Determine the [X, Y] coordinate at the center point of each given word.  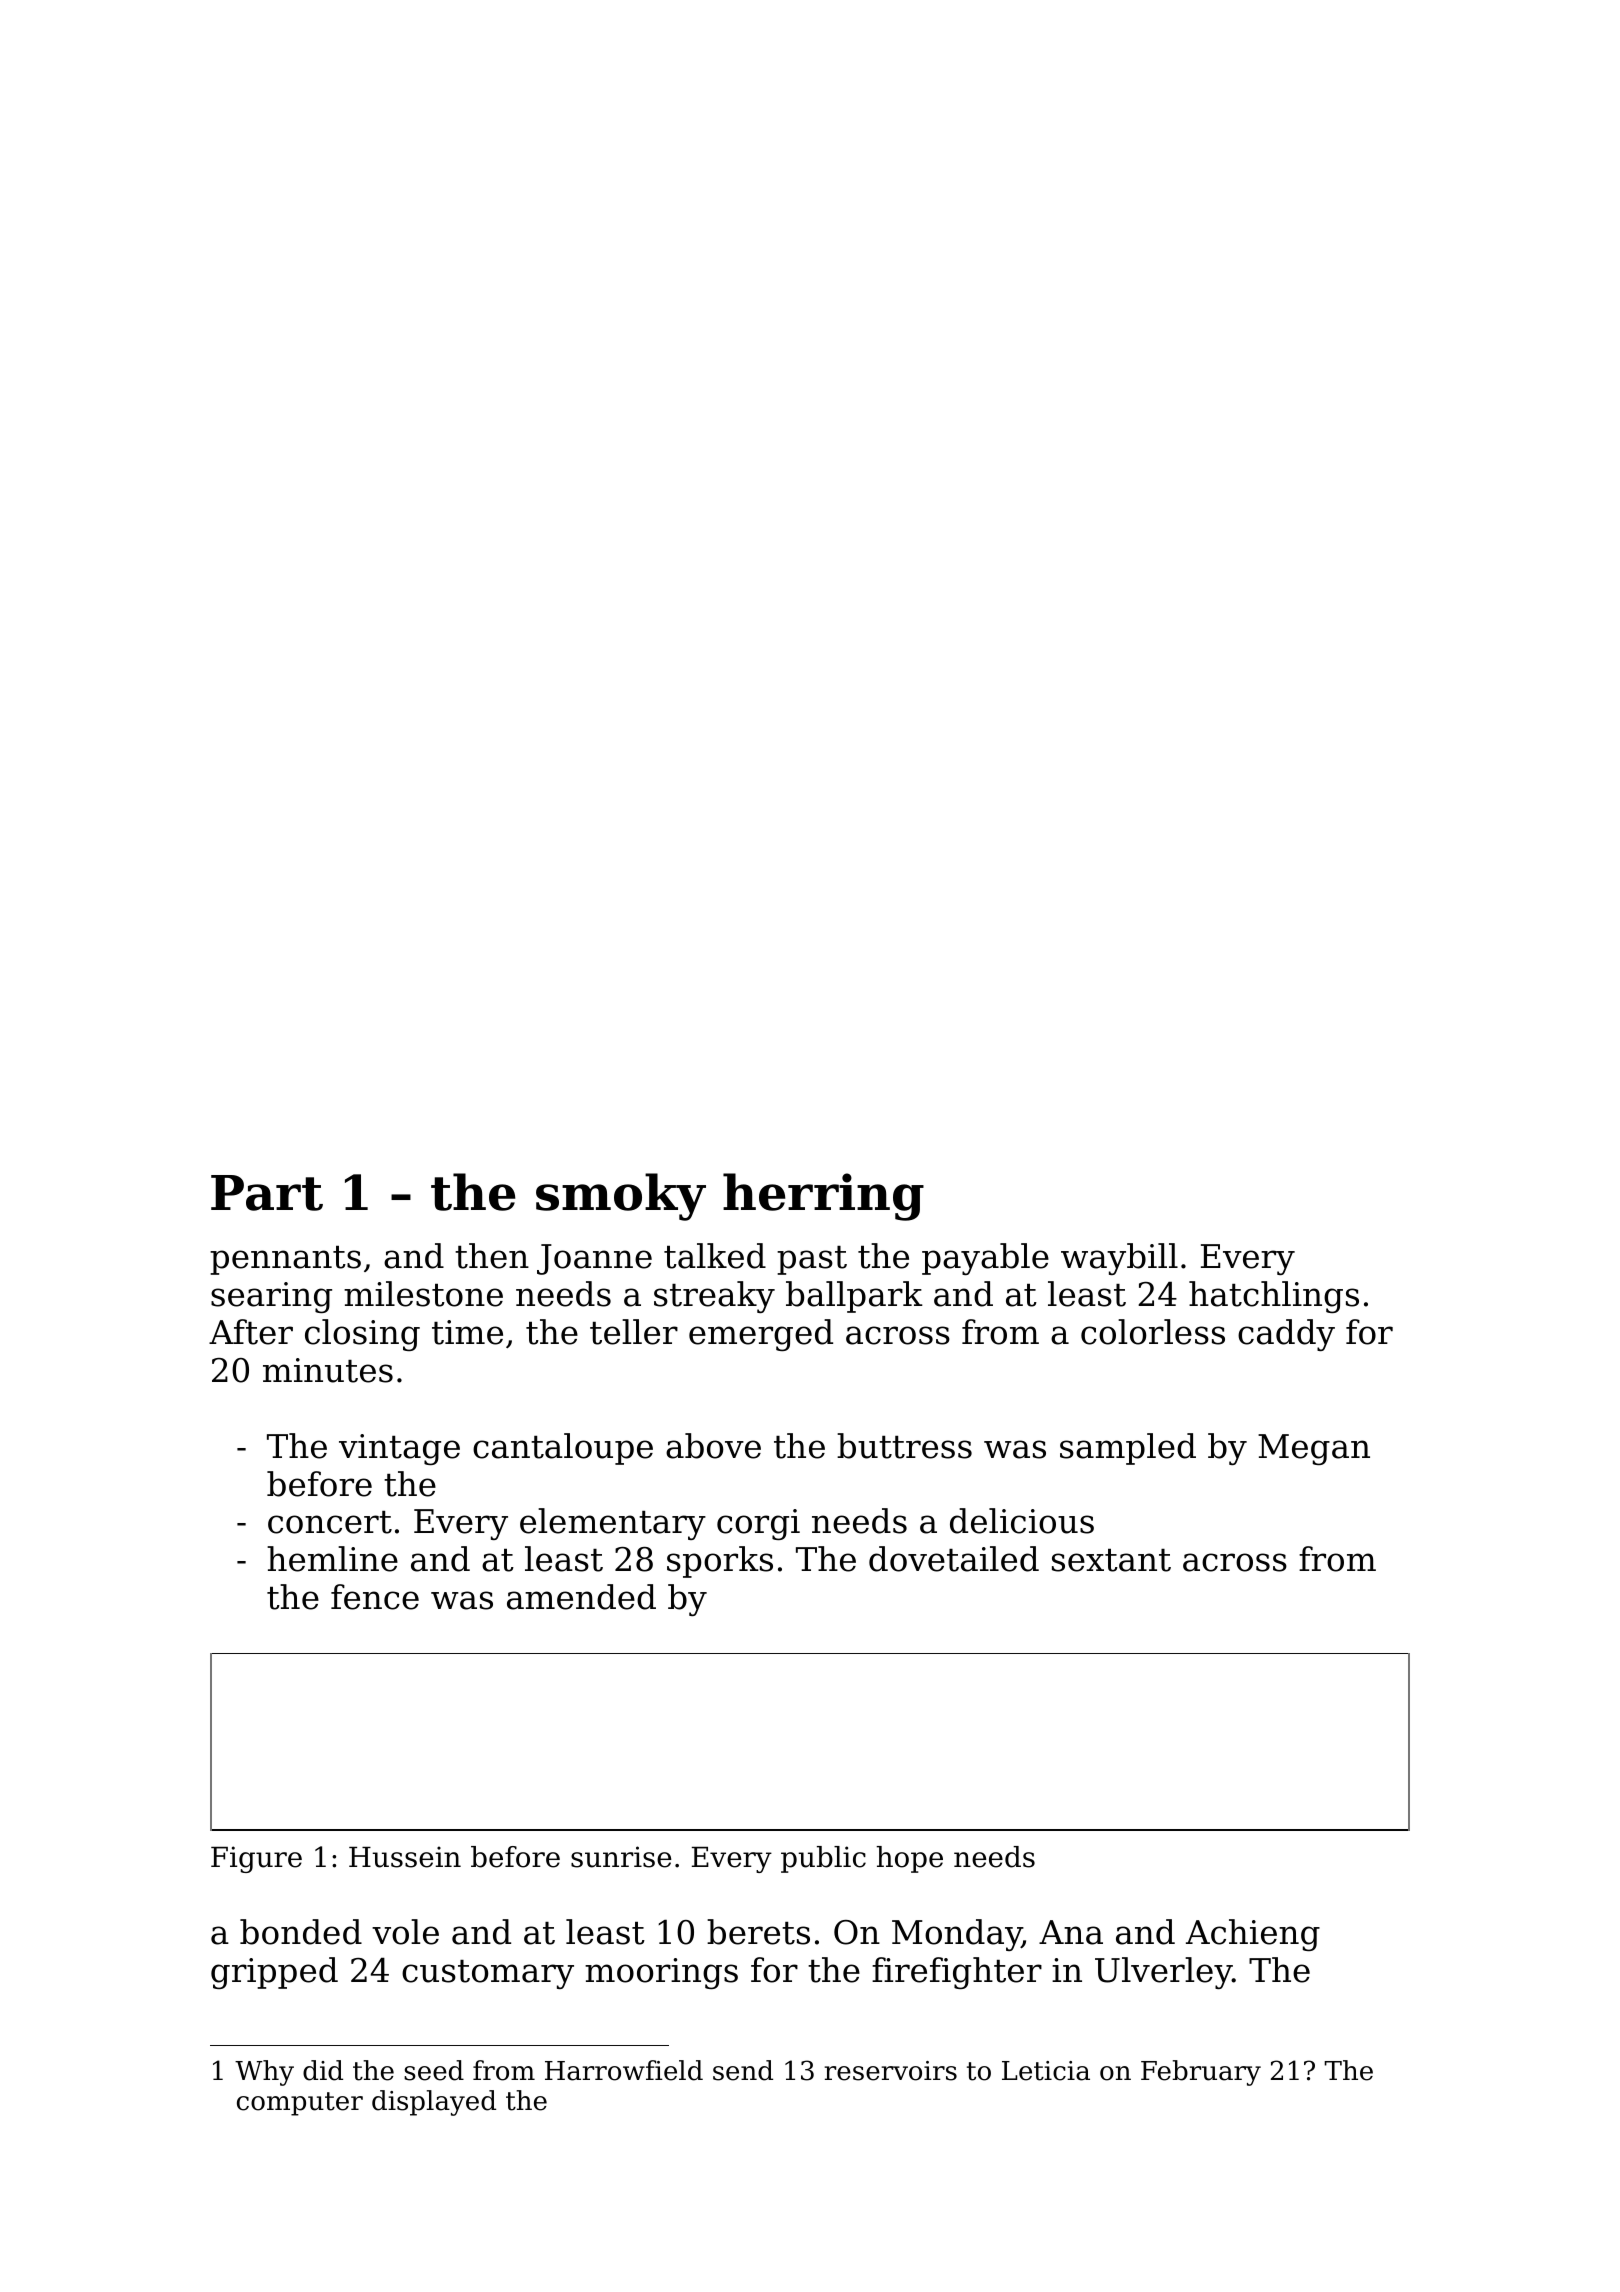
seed [434, 2070]
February [1201, 2073]
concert [330, 1522]
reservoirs [891, 2071]
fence [375, 1597]
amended [581, 1597]
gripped [274, 1973]
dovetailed [954, 1559]
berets [758, 1932]
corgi [758, 1524]
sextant [1111, 1560]
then [492, 1256]
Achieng [1253, 1935]
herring [823, 1197]
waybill [1119, 1259]
